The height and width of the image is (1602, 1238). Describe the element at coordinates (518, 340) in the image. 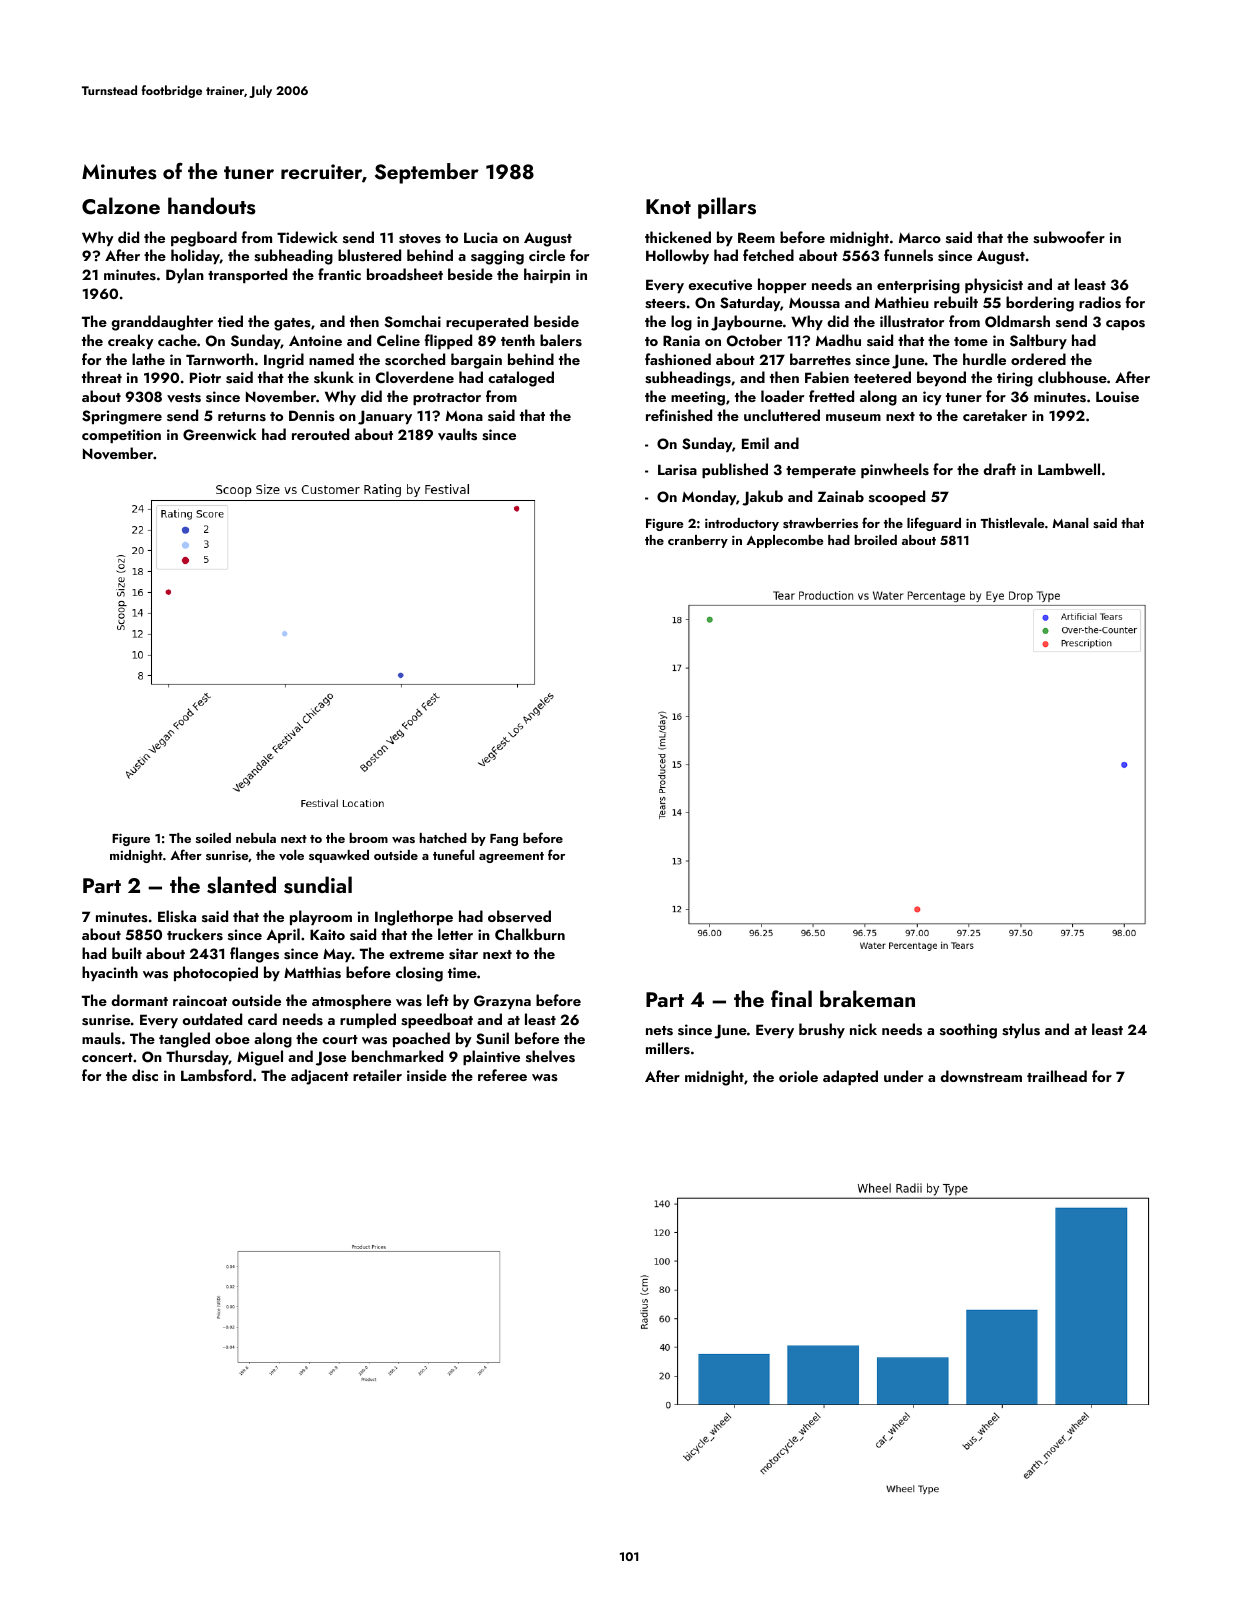

I see `tenth` at that location.
